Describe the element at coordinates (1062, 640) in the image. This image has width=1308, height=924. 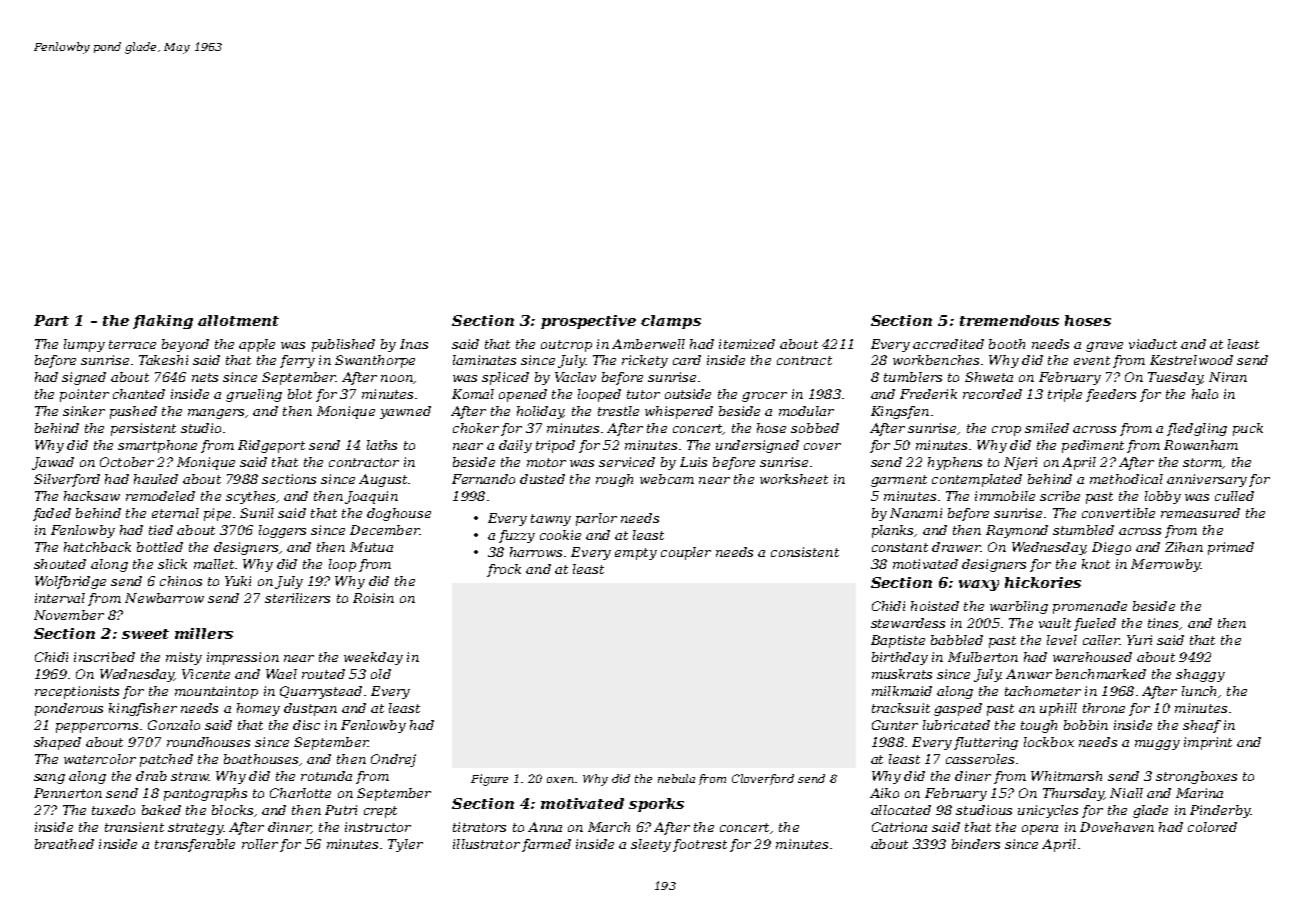
I see `level` at that location.
